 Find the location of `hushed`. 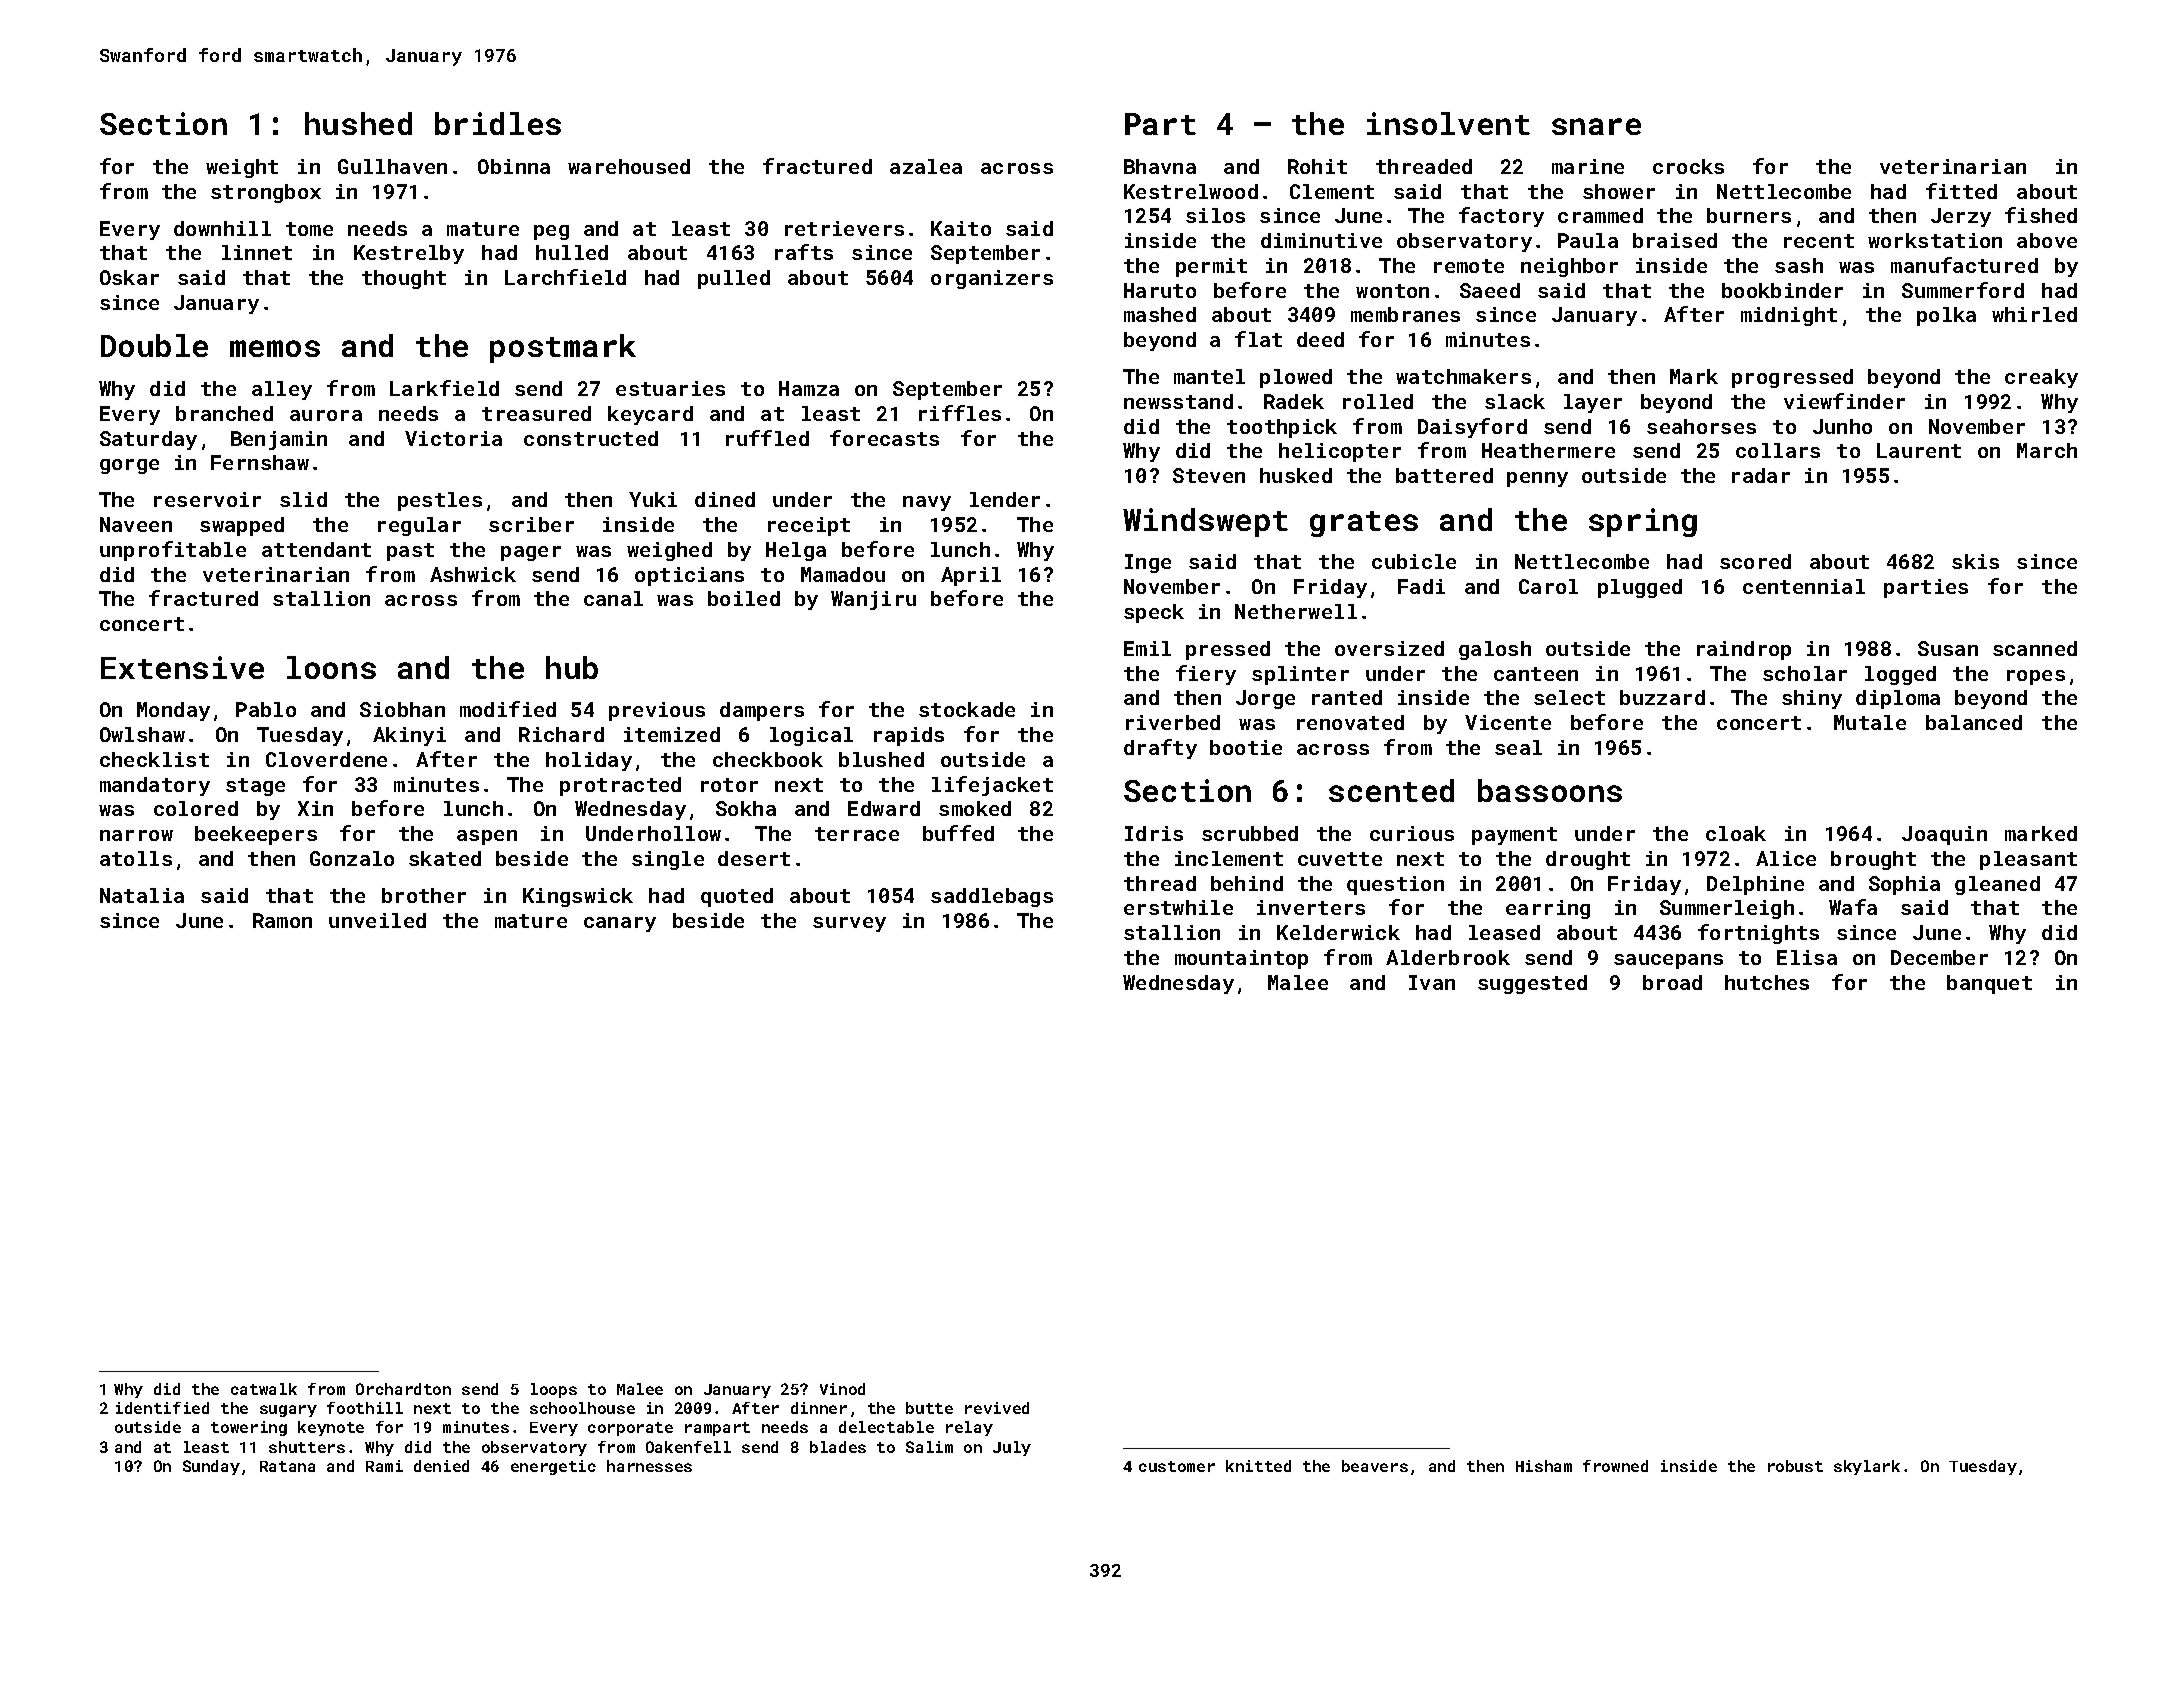

hushed is located at coordinates (358, 123).
